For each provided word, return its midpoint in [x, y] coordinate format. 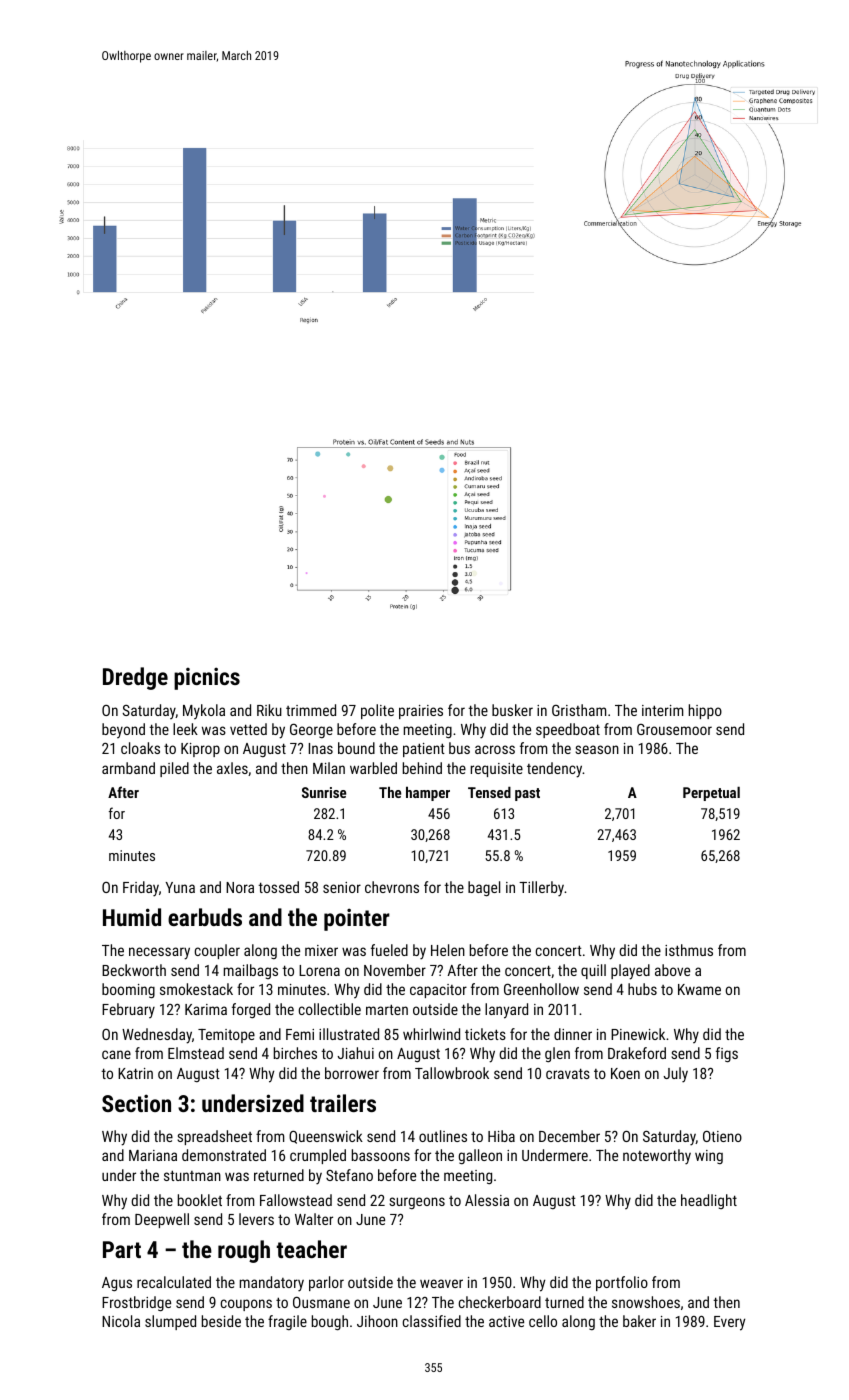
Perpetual [711, 793]
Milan [329, 768]
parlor [326, 1283]
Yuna [180, 887]
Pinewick [638, 1034]
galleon [480, 1156]
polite [377, 711]
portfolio [622, 1283]
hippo [705, 711]
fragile [287, 1322]
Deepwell [162, 1220]
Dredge [135, 678]
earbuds [205, 917]
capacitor [438, 991]
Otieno [722, 1136]
